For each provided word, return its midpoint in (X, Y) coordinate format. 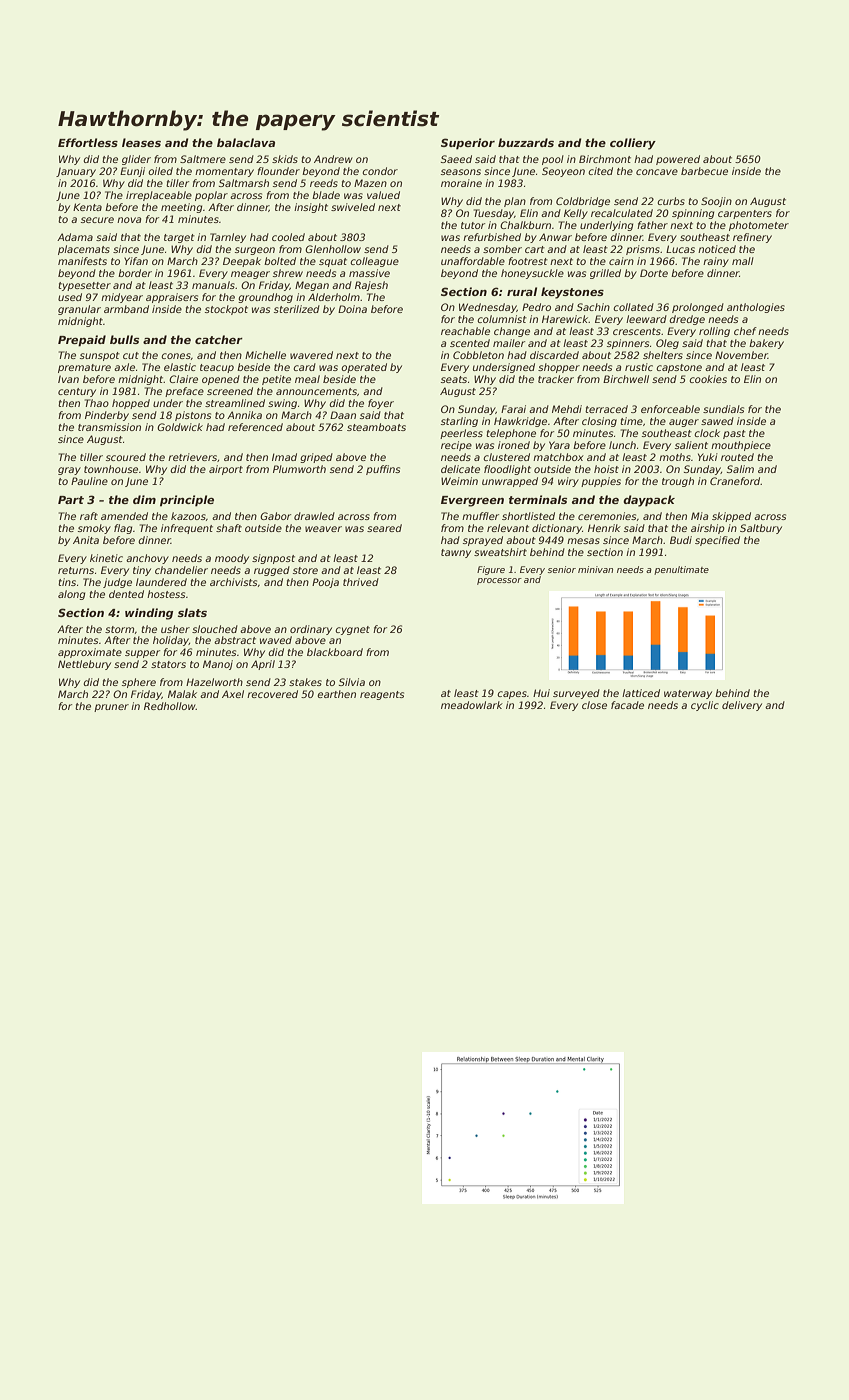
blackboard (335, 652)
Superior (468, 144)
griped (316, 458)
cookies (708, 379)
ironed (514, 445)
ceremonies (607, 516)
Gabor (275, 516)
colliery (633, 144)
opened (221, 380)
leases (141, 142)
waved (276, 640)
